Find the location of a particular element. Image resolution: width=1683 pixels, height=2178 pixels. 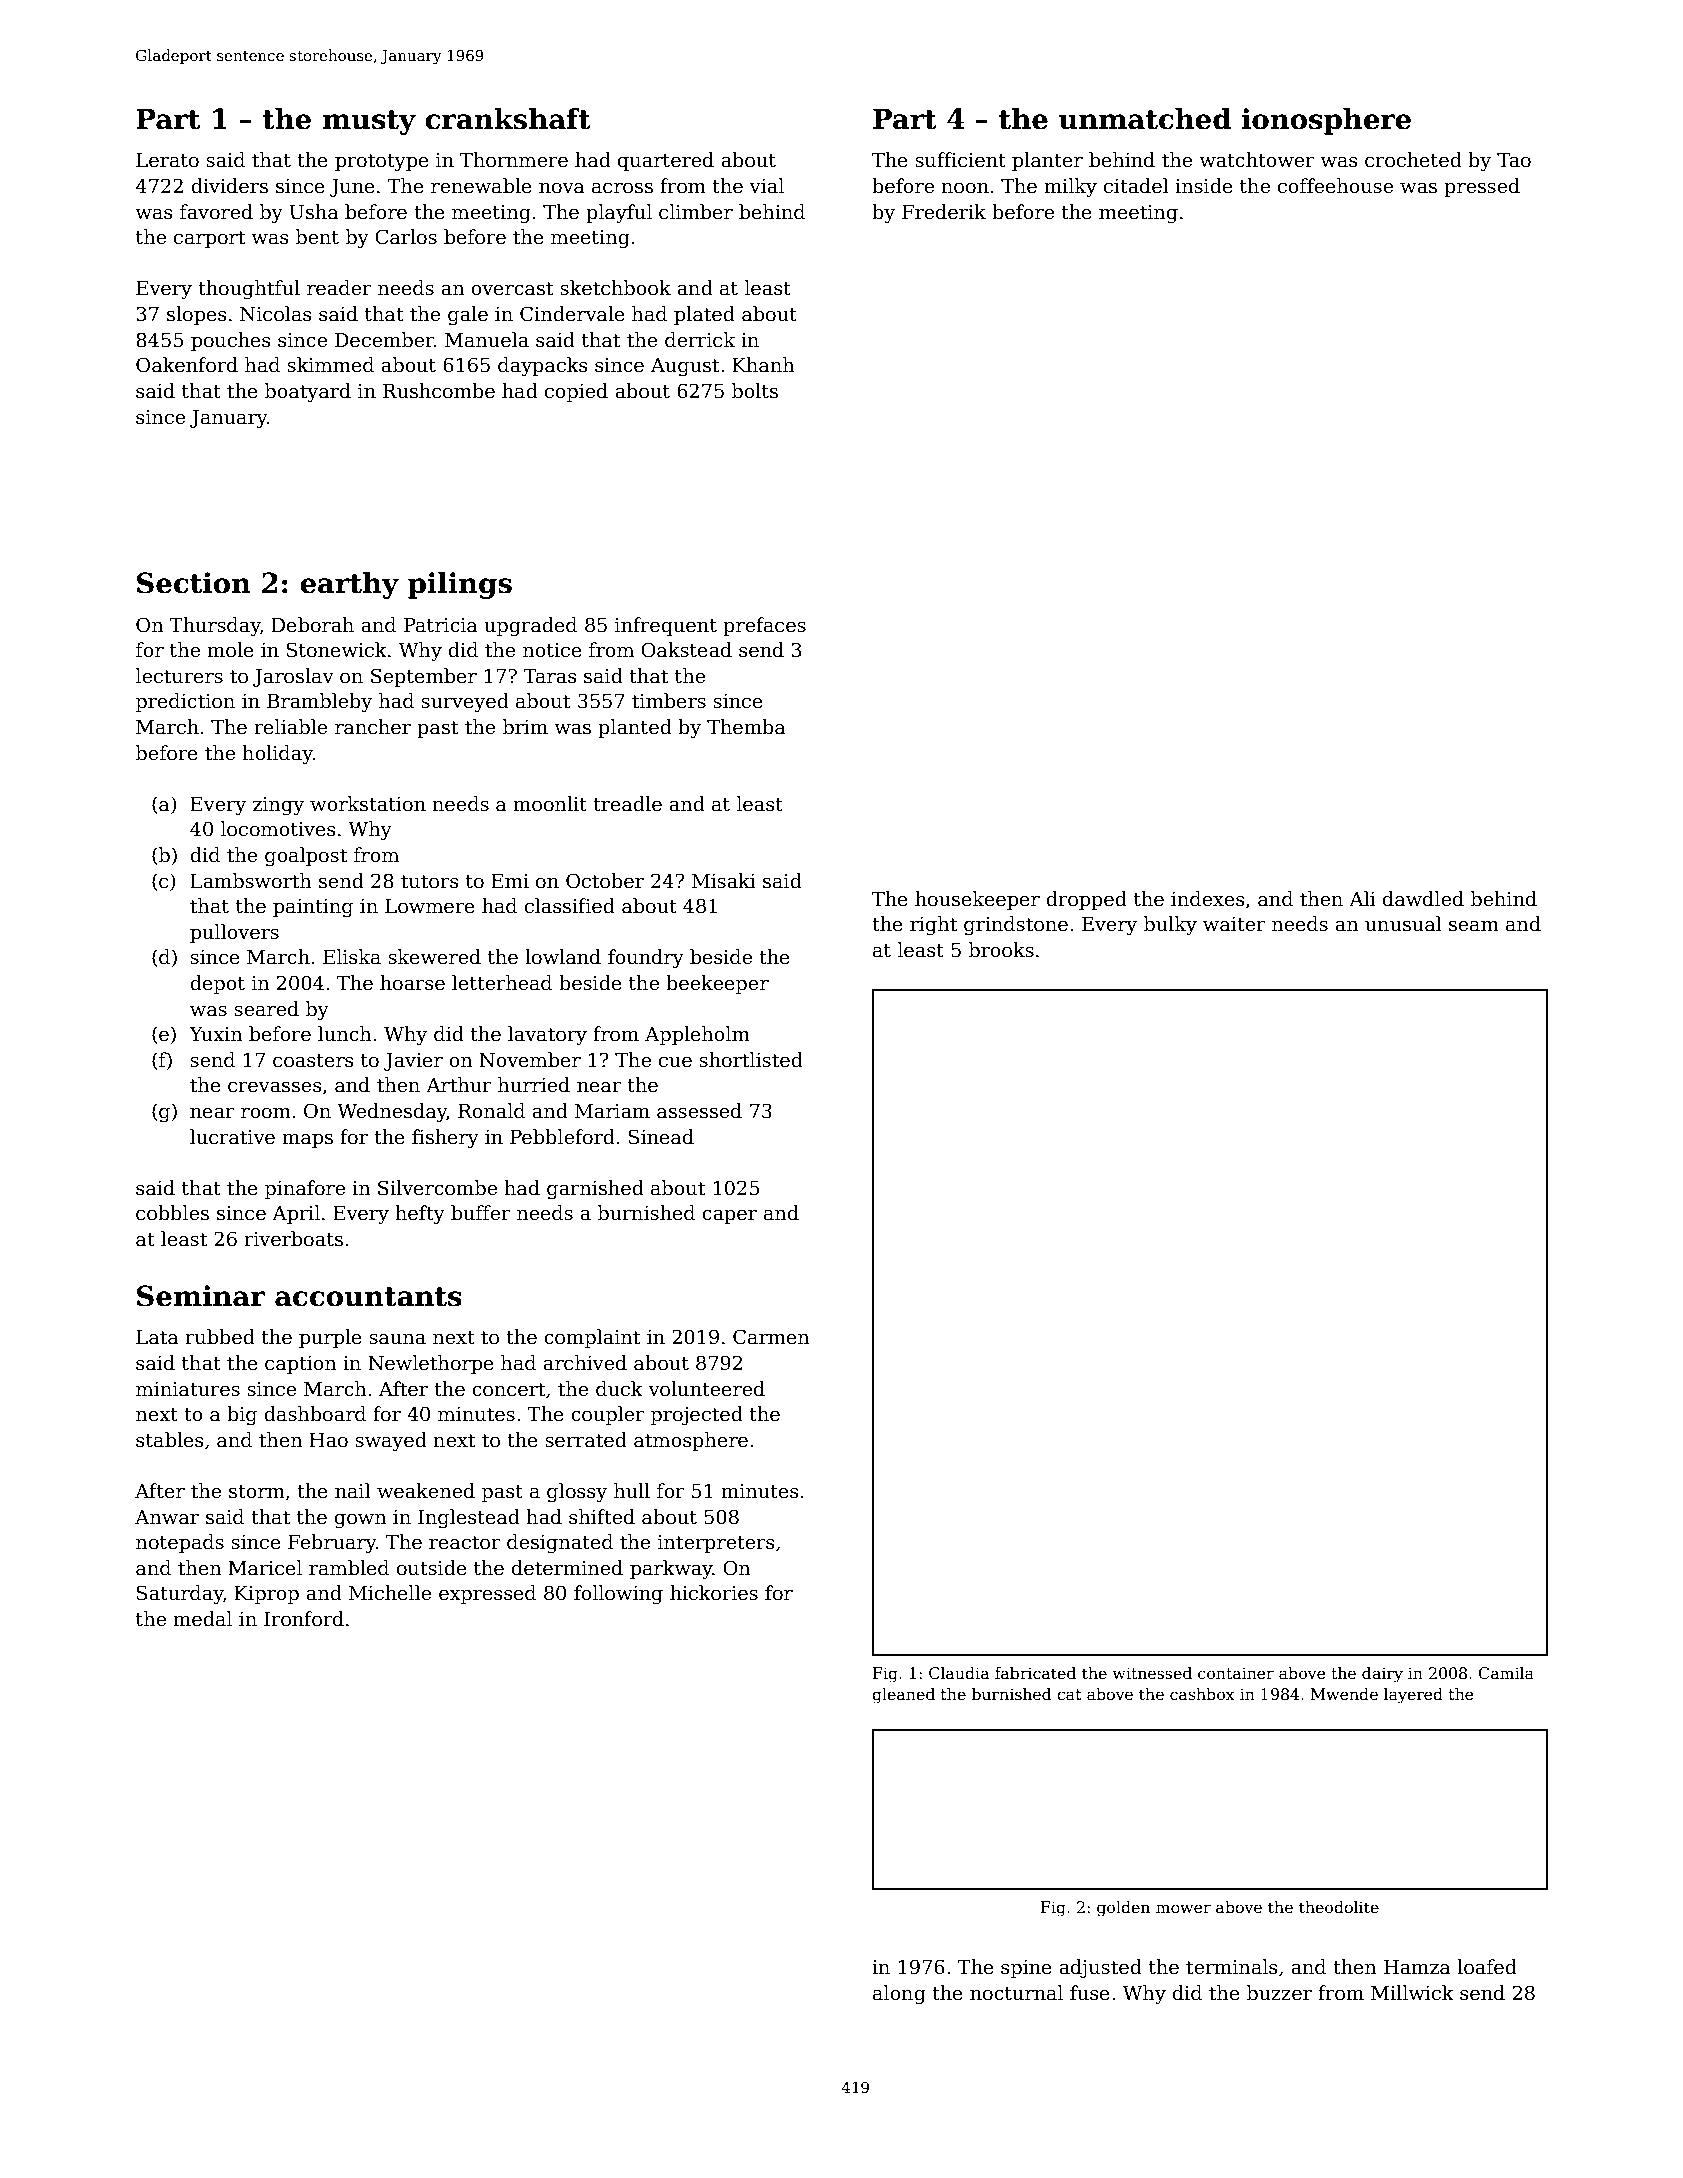

layered is located at coordinates (1413, 1696).
